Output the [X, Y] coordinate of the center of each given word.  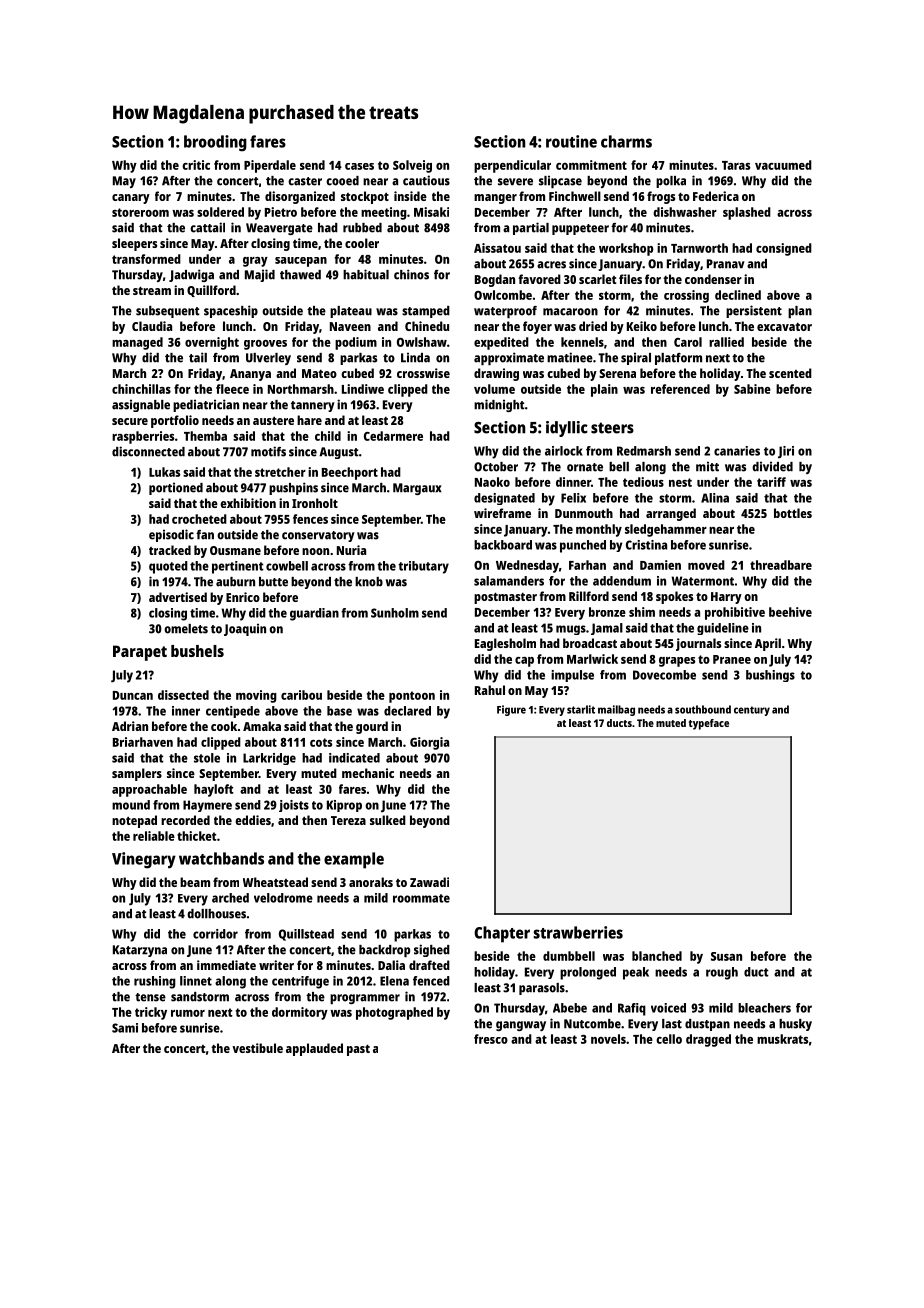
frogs [661, 197]
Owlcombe [503, 295]
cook [224, 726]
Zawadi [429, 882]
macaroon [570, 312]
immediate [226, 965]
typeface [709, 724]
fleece [232, 389]
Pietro [281, 212]
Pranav [726, 264]
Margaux [417, 489]
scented [790, 373]
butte [273, 582]
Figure [511, 710]
